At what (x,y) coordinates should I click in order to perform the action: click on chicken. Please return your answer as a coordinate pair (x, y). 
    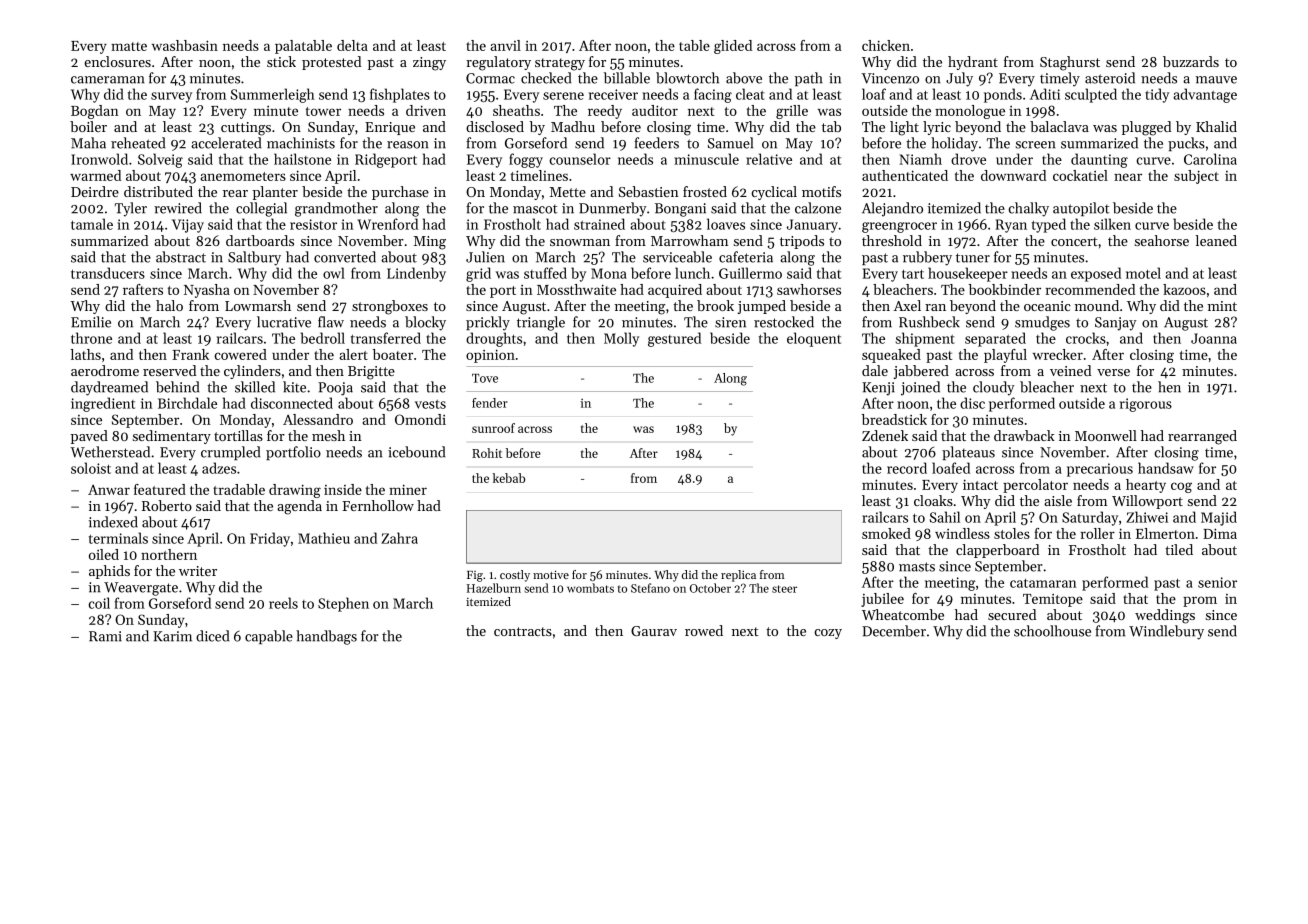
    Looking at the image, I should click on (886, 45).
